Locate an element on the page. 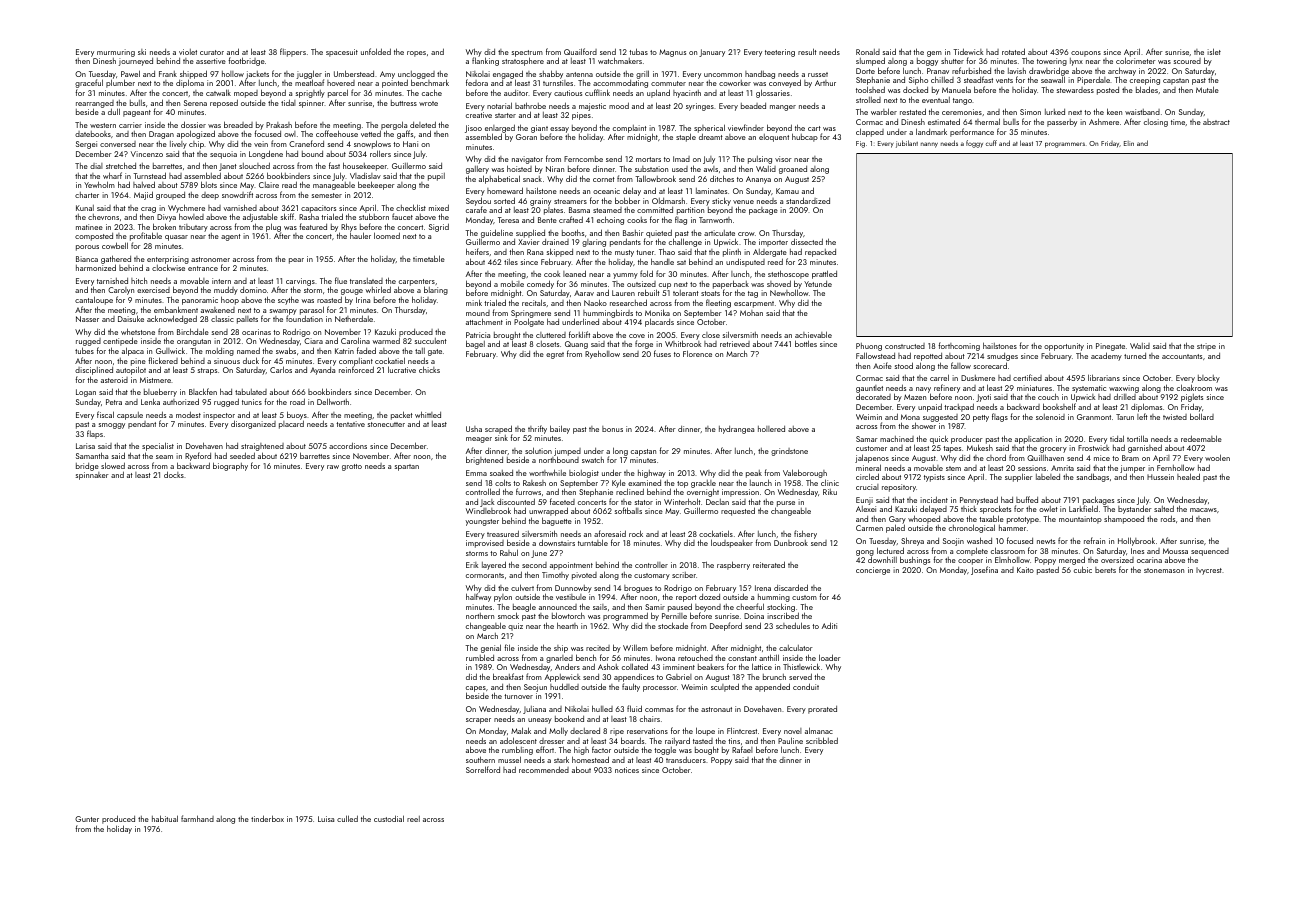  reel is located at coordinates (413, 819).
